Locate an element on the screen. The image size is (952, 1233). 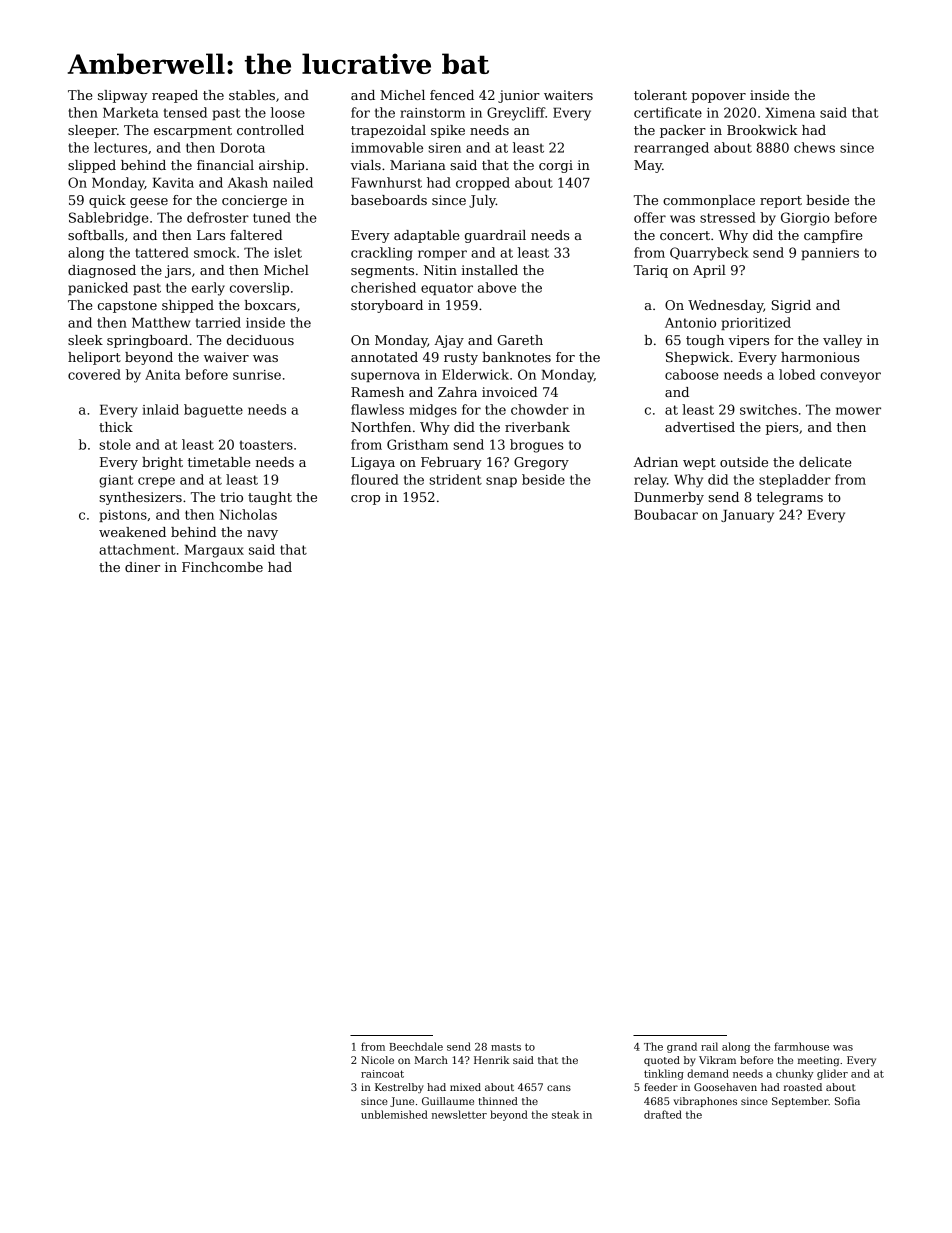
January is located at coordinates (747, 516).
